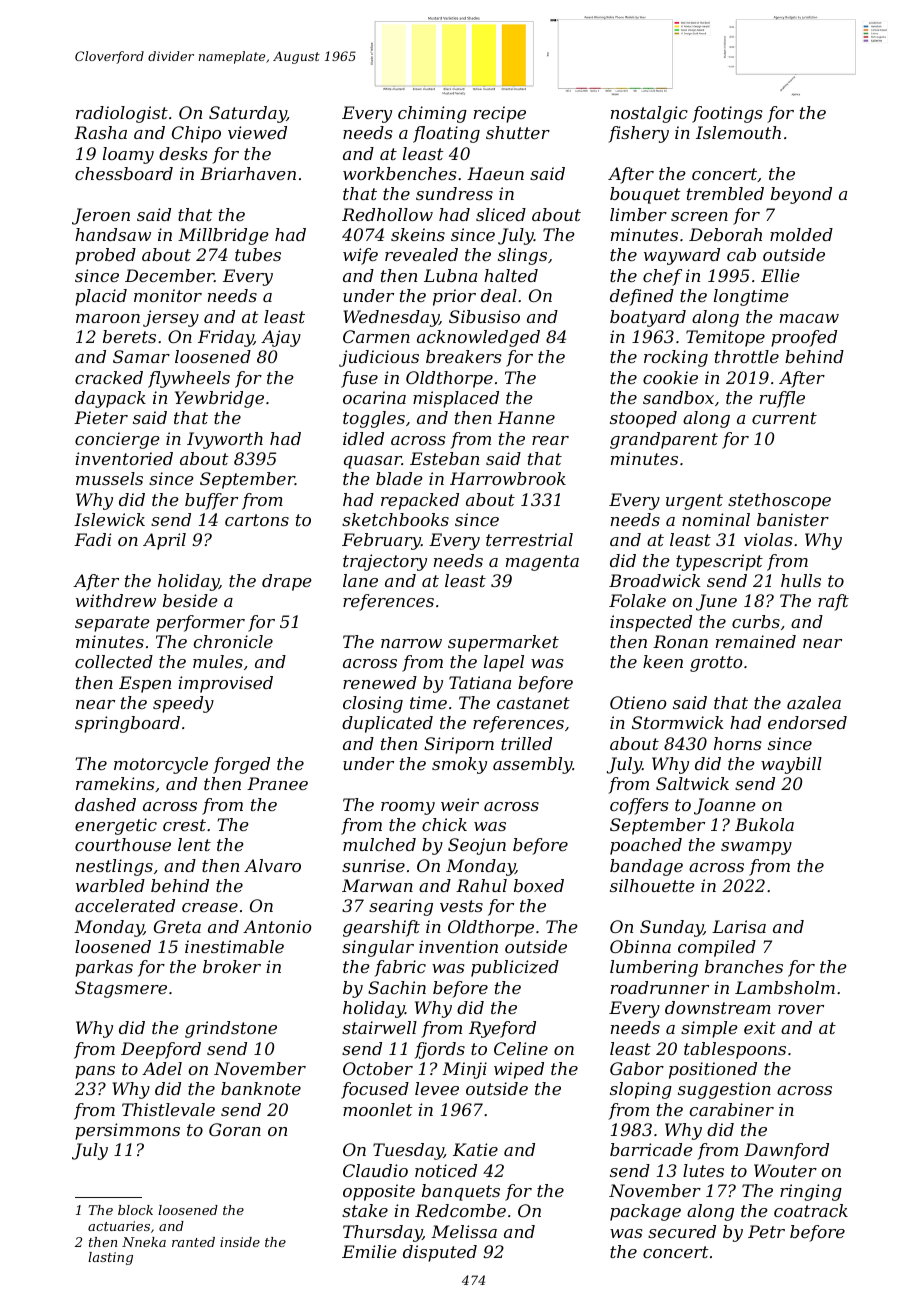 This screenshot has height=1308, width=924. Describe the element at coordinates (105, 256) in the screenshot. I see `probed` at that location.
